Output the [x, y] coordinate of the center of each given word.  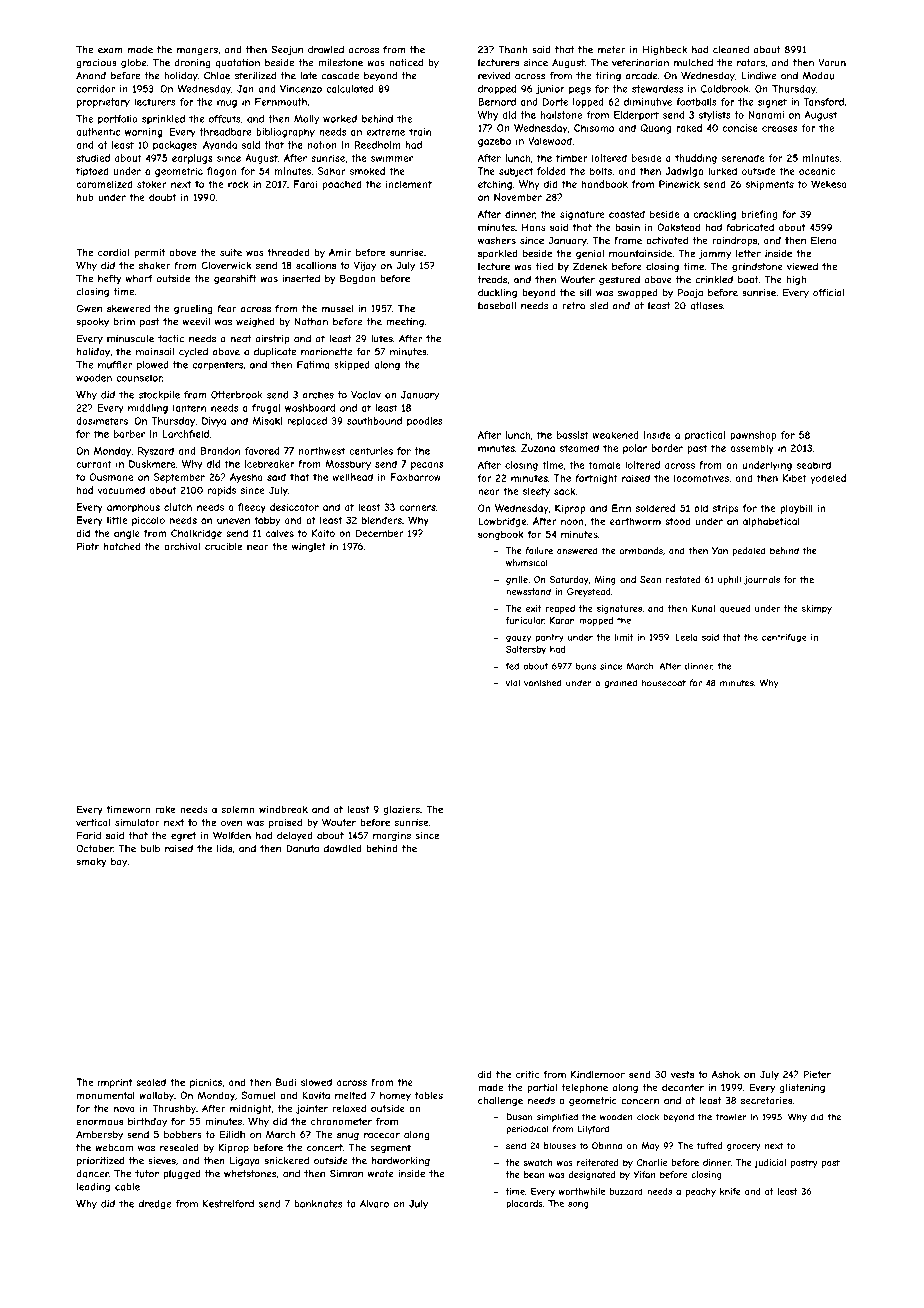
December [380, 533]
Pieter [817, 1074]
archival [182, 546]
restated [683, 579]
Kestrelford [228, 1204]
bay [119, 863]
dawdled [343, 849]
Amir [340, 252]
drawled [326, 50]
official [828, 293]
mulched [693, 63]
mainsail [155, 352]
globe [134, 64]
